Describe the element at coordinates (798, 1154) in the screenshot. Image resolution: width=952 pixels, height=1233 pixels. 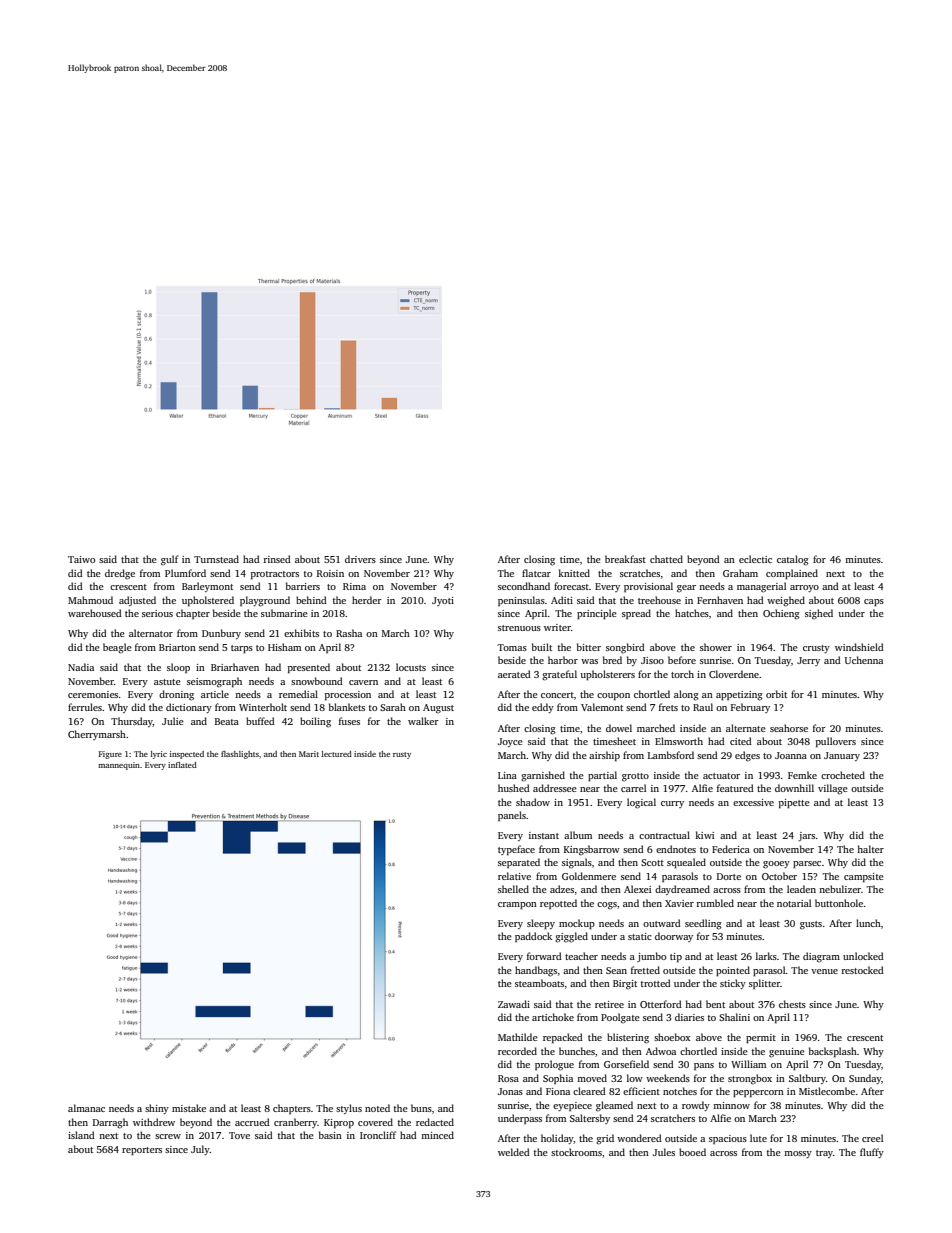
I see `mossy` at that location.
